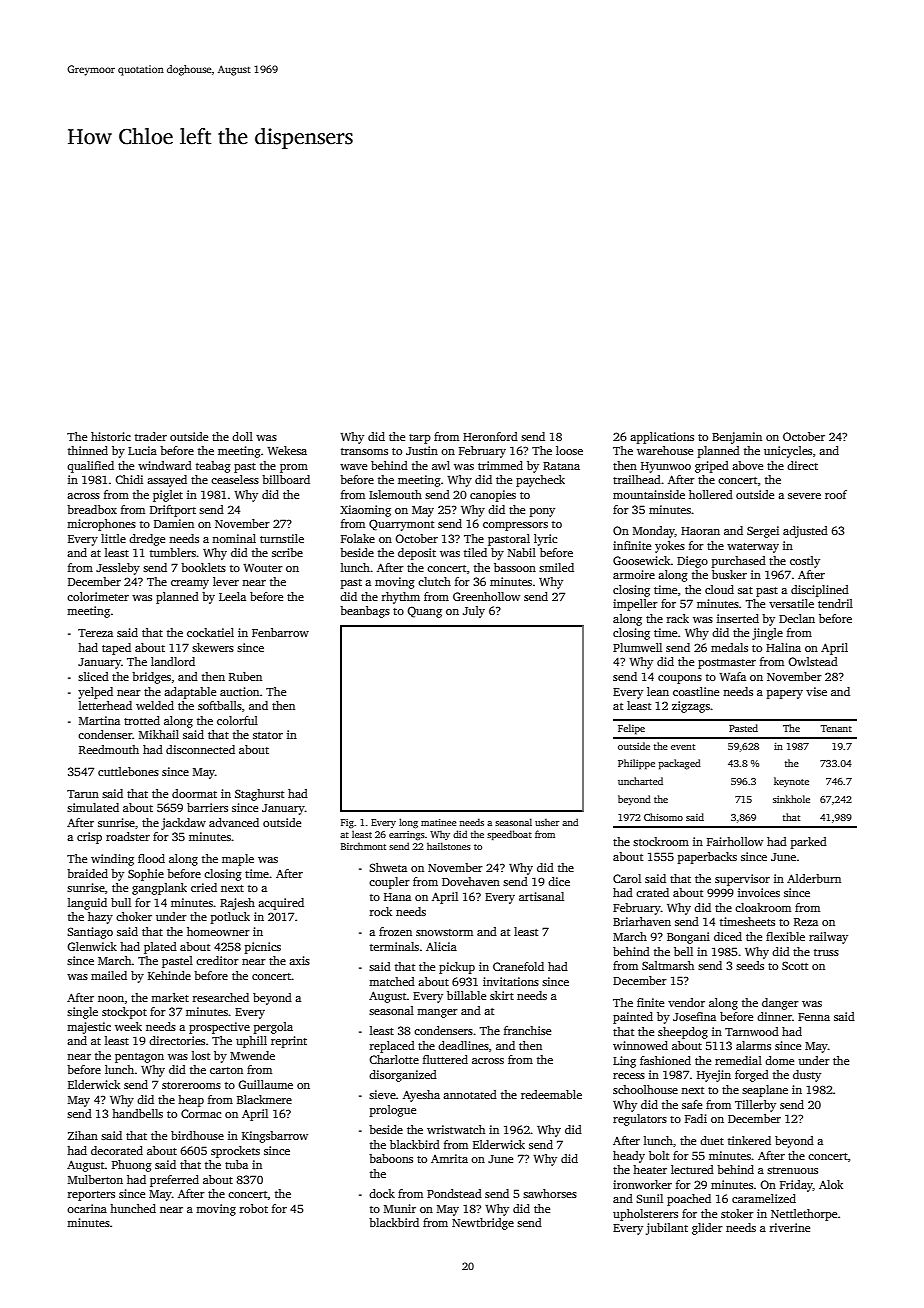 The height and width of the screenshot is (1308, 924). Describe the element at coordinates (259, 795) in the screenshot. I see `Staghurst` at that location.
